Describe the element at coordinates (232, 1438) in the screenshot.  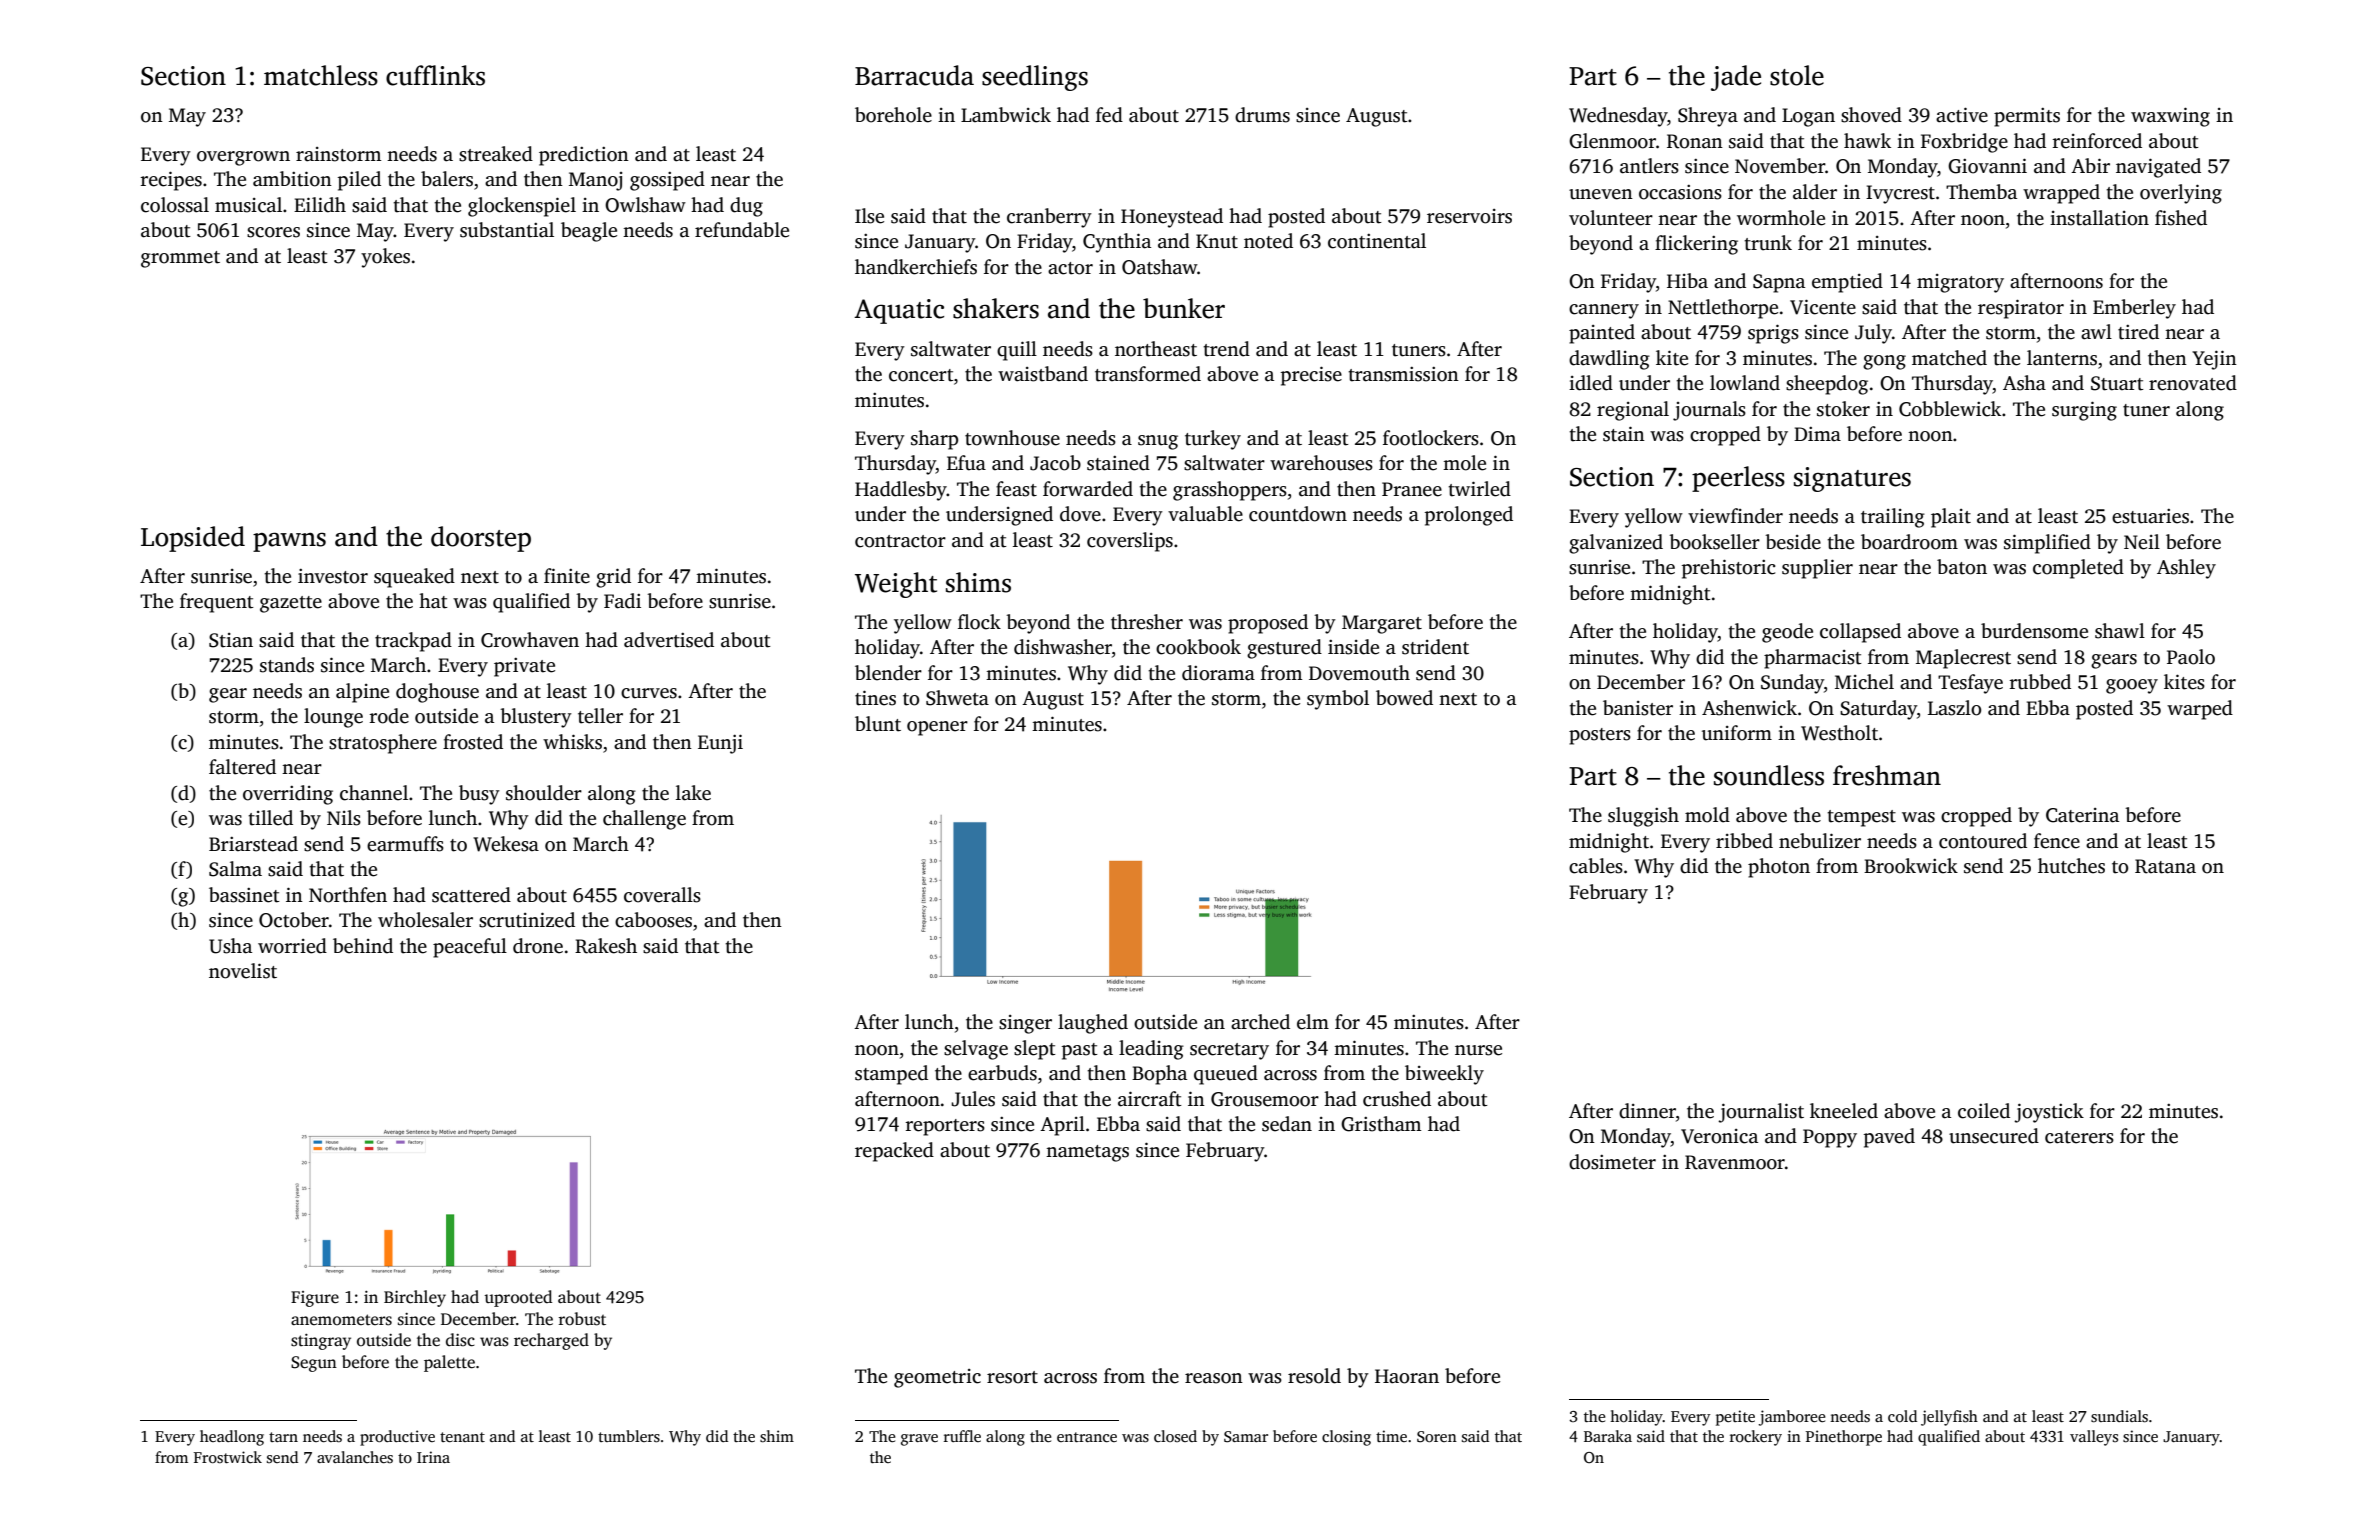
I see `headlong` at that location.
